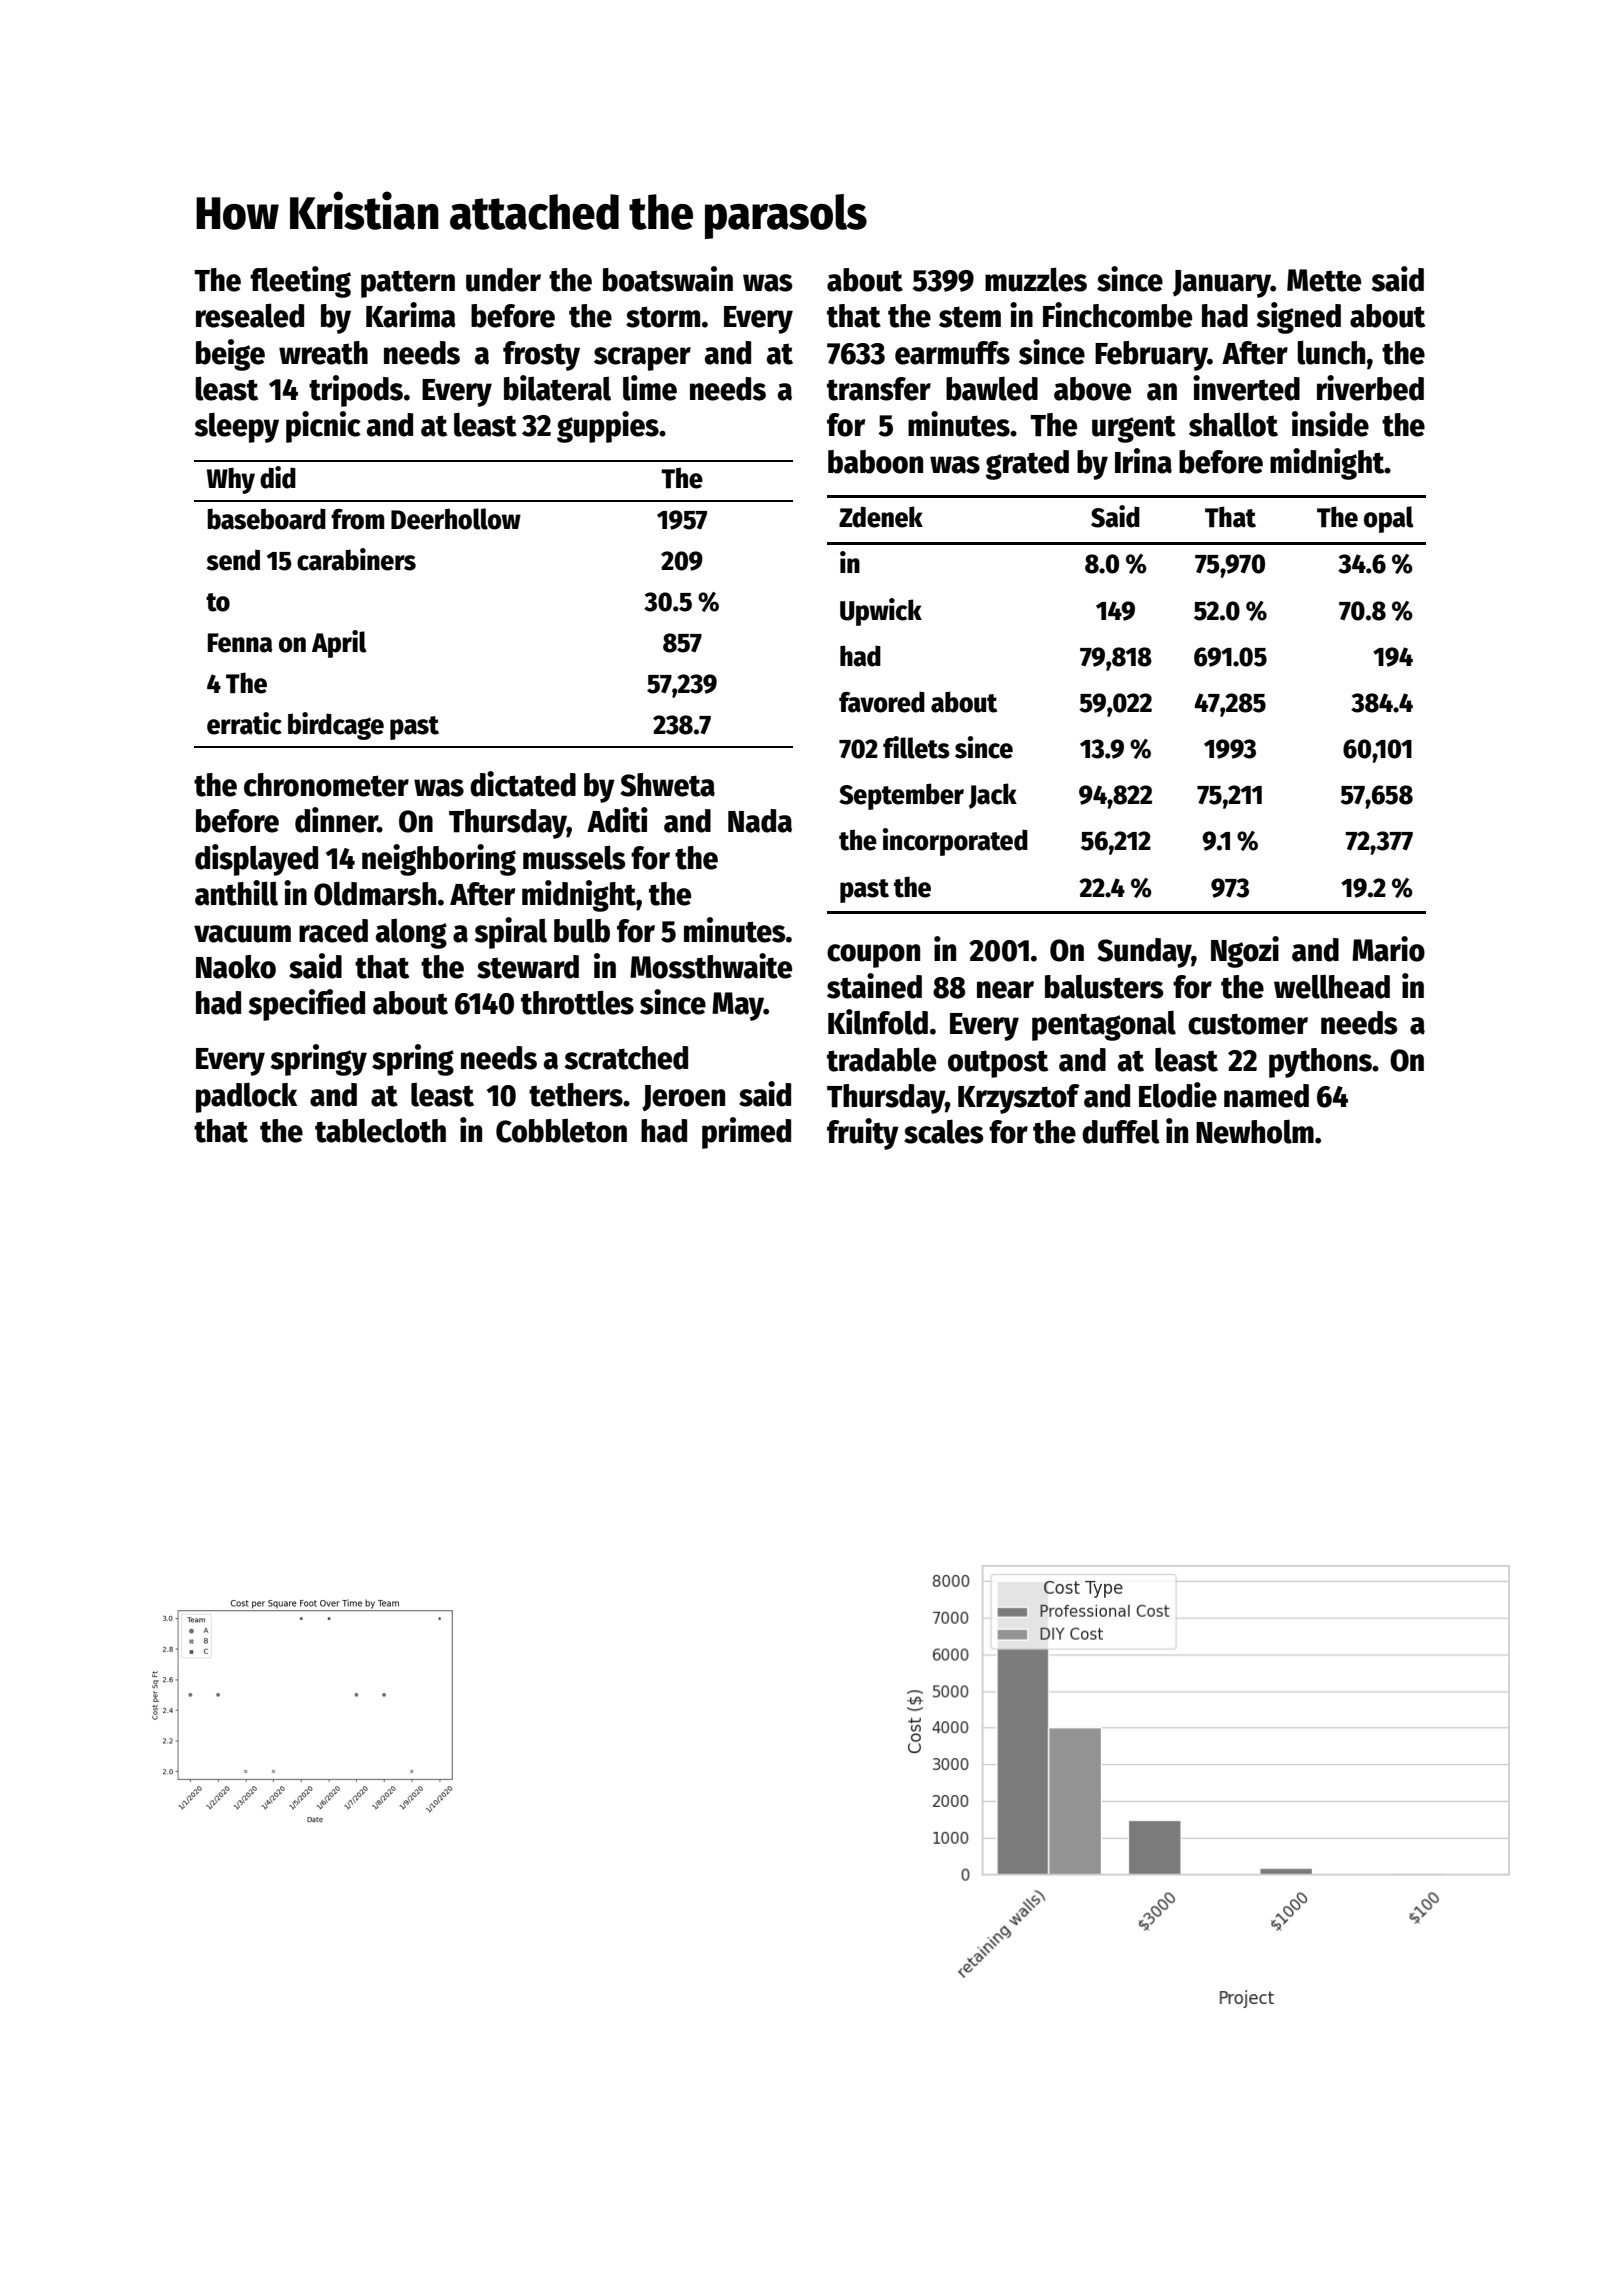 The height and width of the screenshot is (2292, 1620). What do you see at coordinates (1389, 519) in the screenshot?
I see `opal` at bounding box center [1389, 519].
